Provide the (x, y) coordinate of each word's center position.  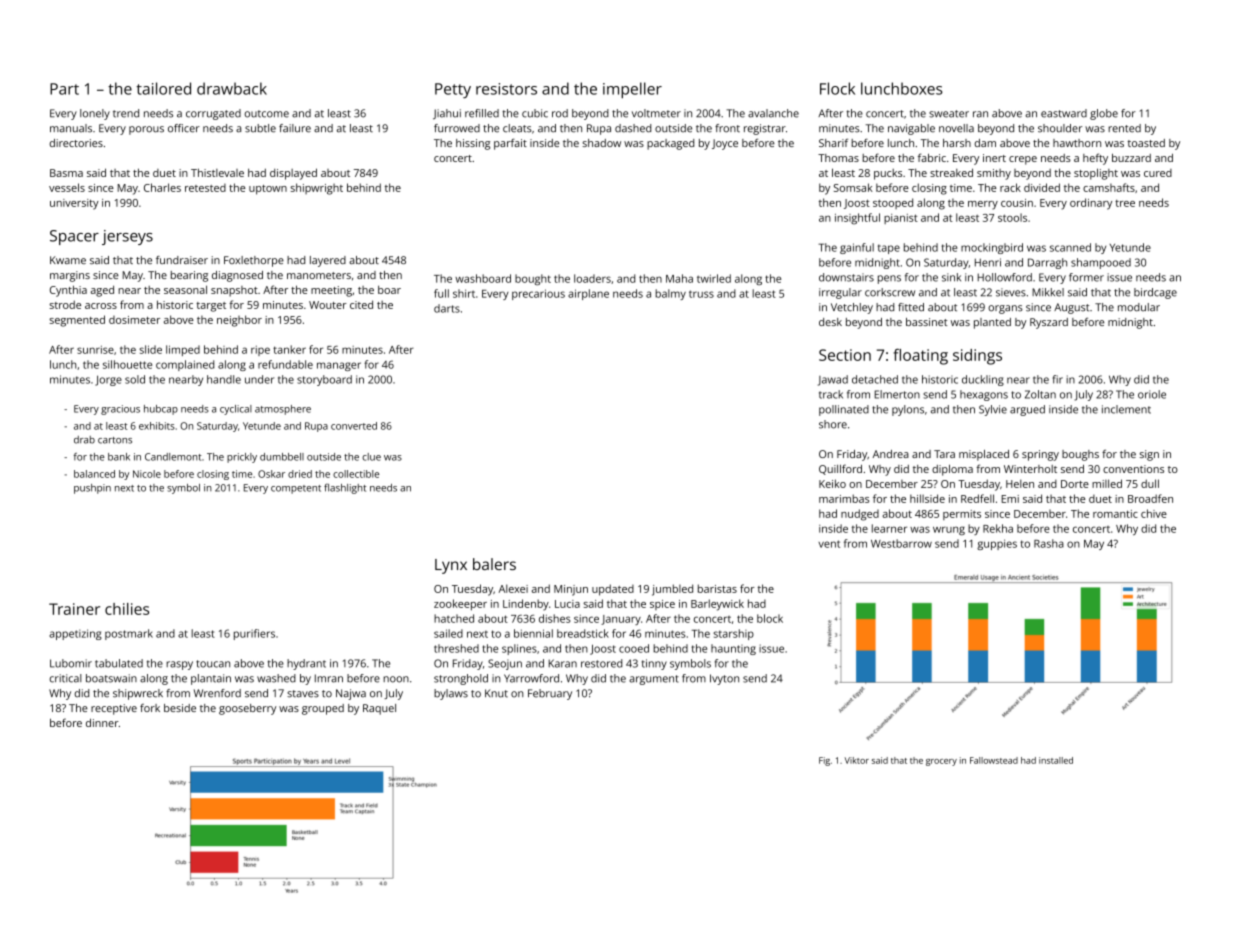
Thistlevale (217, 172)
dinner (102, 723)
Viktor (857, 760)
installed (1056, 760)
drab (84, 440)
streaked (951, 172)
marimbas (844, 498)
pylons (908, 410)
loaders (592, 278)
